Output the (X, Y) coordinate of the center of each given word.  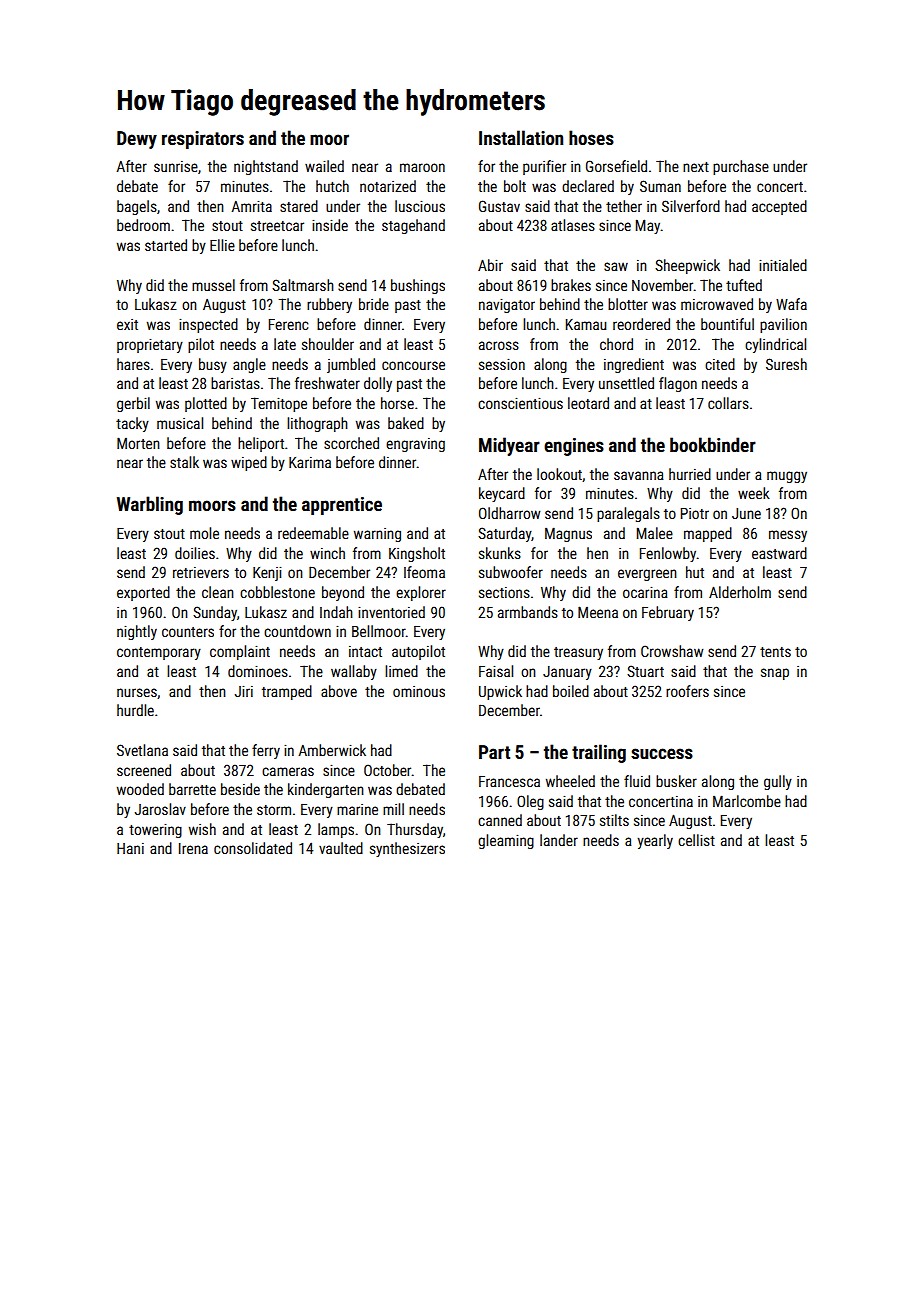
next (696, 167)
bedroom (143, 225)
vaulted (341, 848)
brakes (571, 285)
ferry (266, 751)
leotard (588, 403)
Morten (138, 443)
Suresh (786, 364)
